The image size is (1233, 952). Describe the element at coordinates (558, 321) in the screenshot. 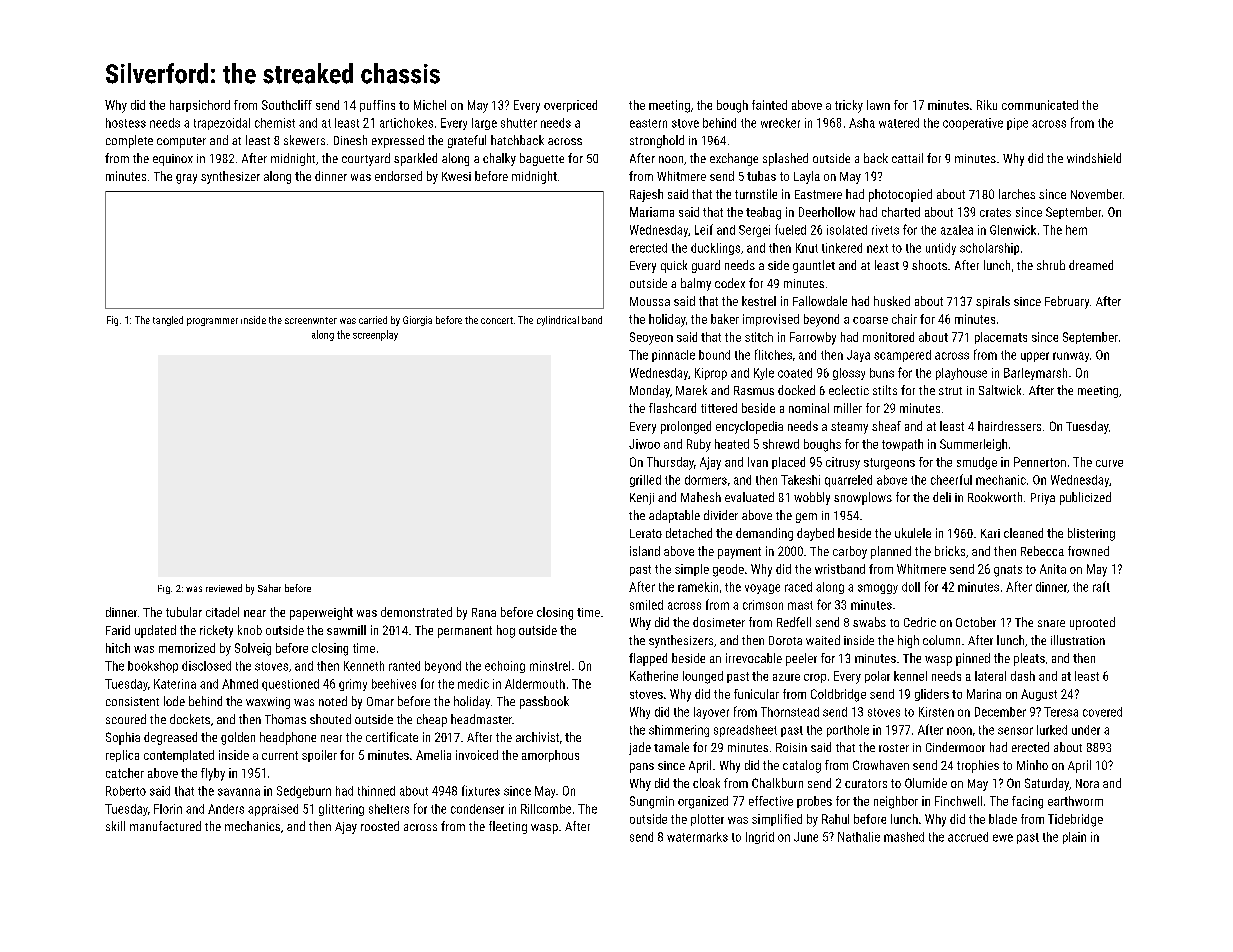

I see `cylindrical` at that location.
